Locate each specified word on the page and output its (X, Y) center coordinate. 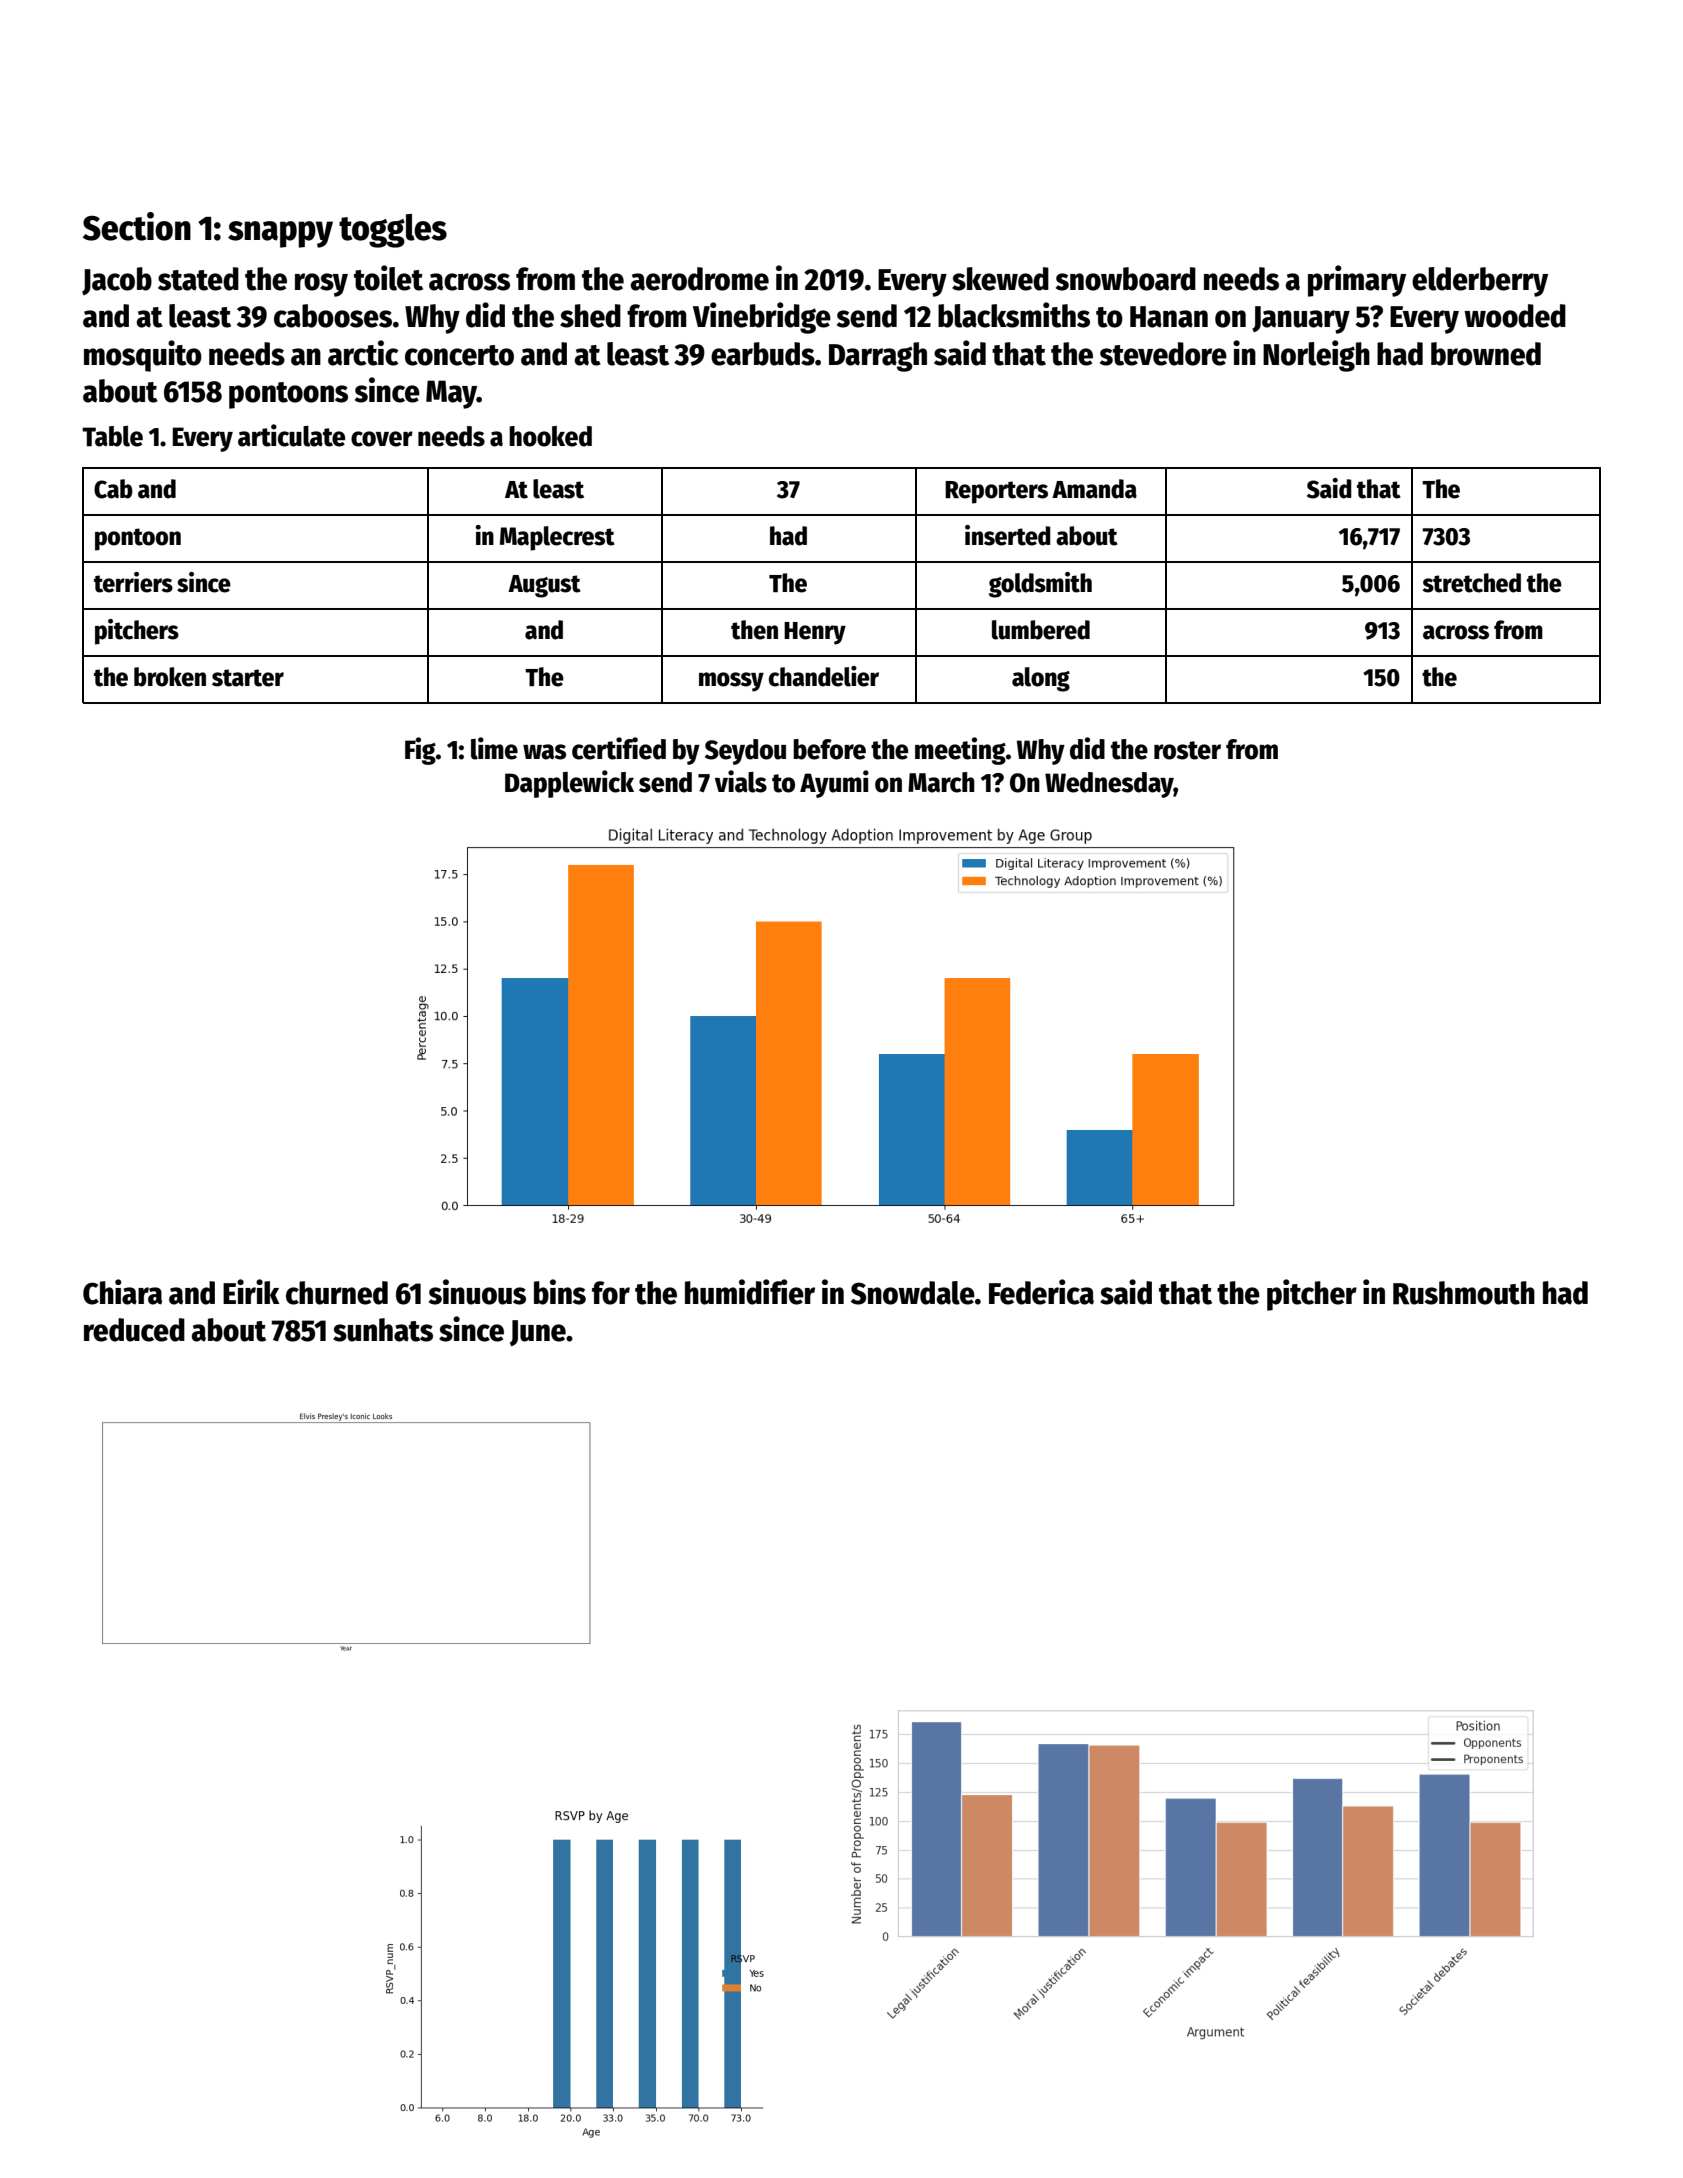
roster (1187, 750)
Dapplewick (569, 784)
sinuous (477, 1292)
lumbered (1041, 630)
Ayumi (834, 784)
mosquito (143, 356)
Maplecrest (557, 538)
